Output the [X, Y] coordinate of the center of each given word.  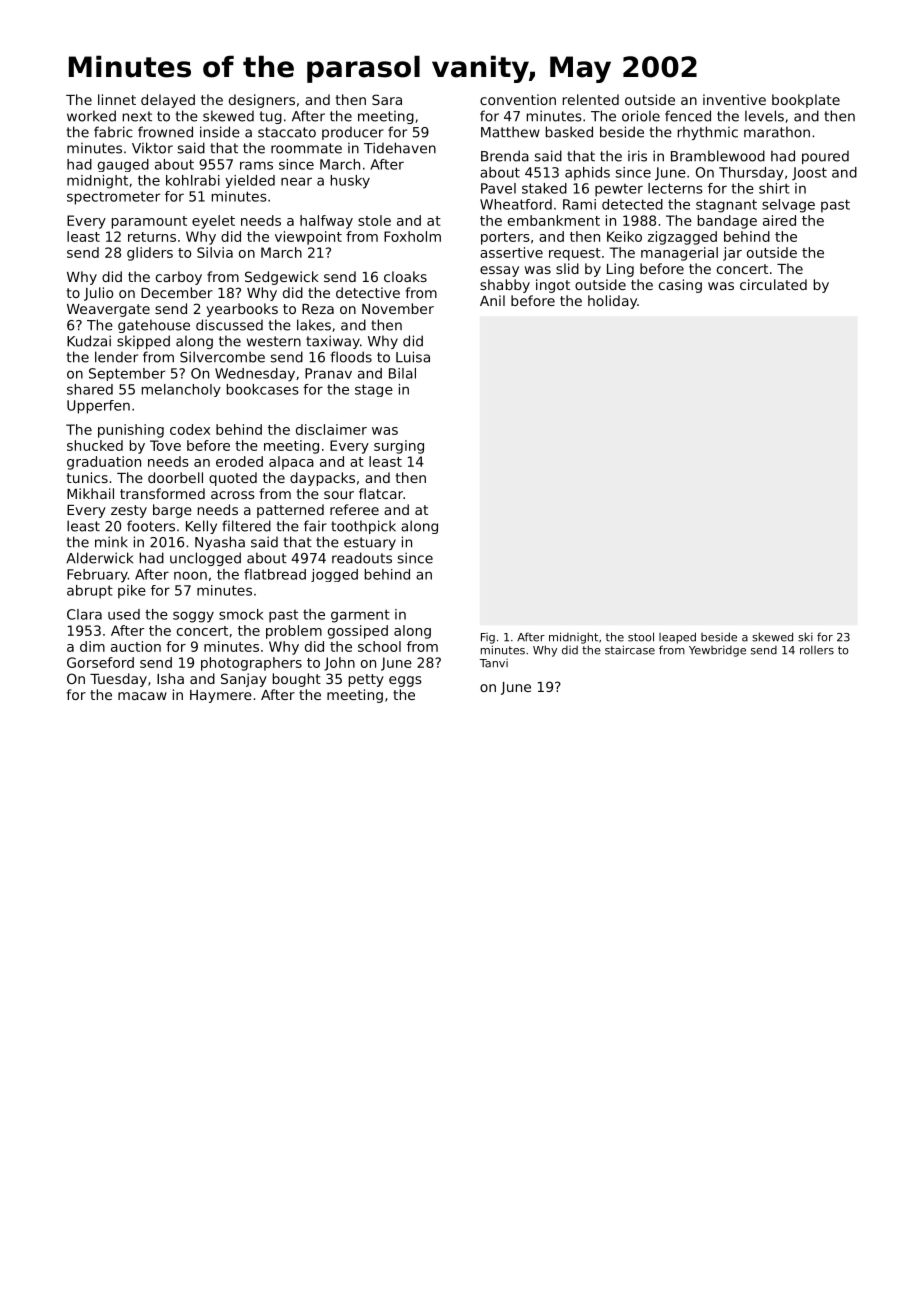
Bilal [402, 373]
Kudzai [89, 341]
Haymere [221, 696]
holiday [612, 302]
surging [399, 447]
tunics [87, 477]
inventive [734, 99]
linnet [117, 99]
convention [518, 99]
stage [374, 390]
